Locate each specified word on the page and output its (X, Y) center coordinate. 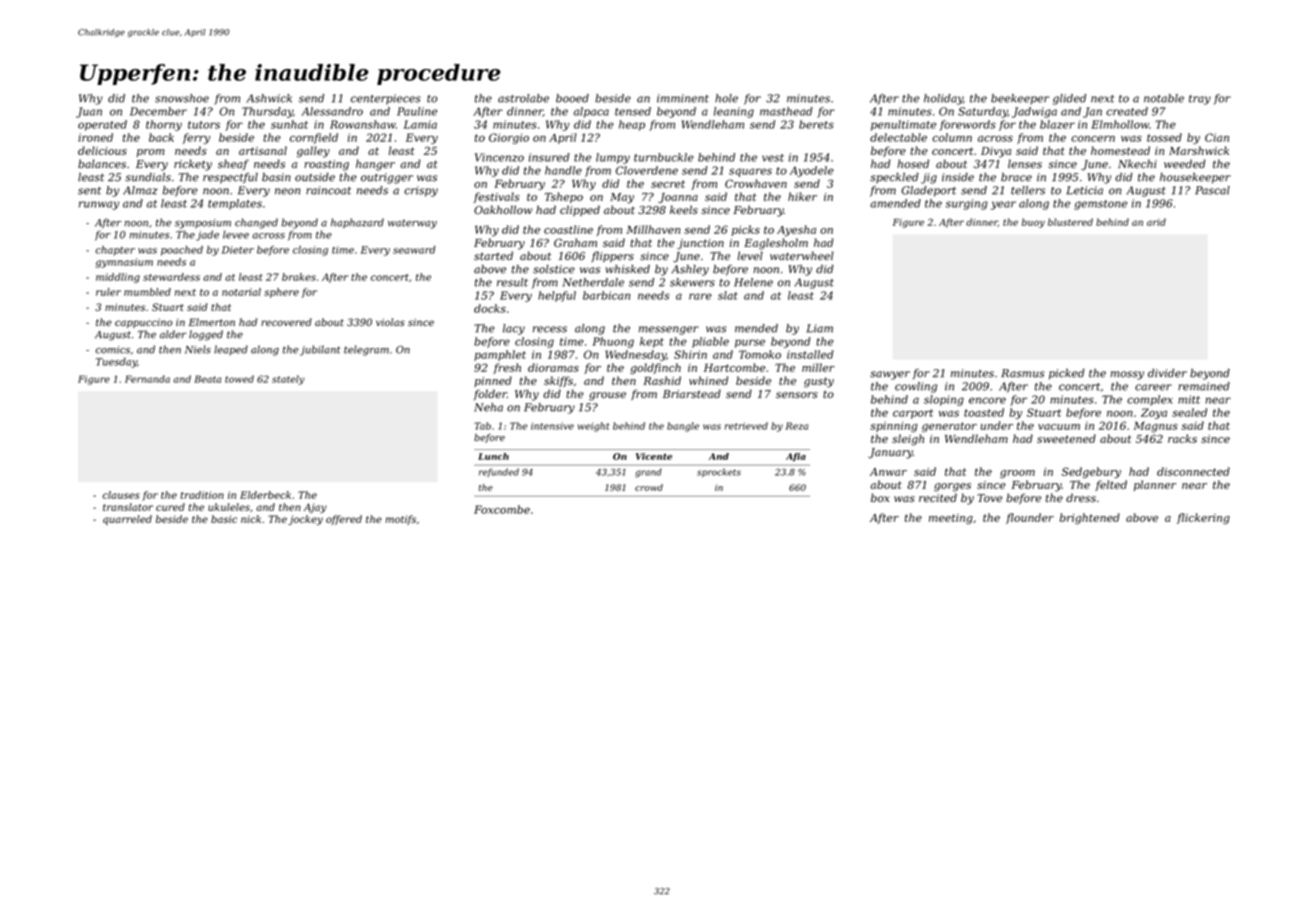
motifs (400, 520)
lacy (514, 329)
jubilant (320, 350)
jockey (305, 520)
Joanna (678, 198)
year (1003, 205)
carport (913, 414)
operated (102, 125)
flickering (1203, 518)
